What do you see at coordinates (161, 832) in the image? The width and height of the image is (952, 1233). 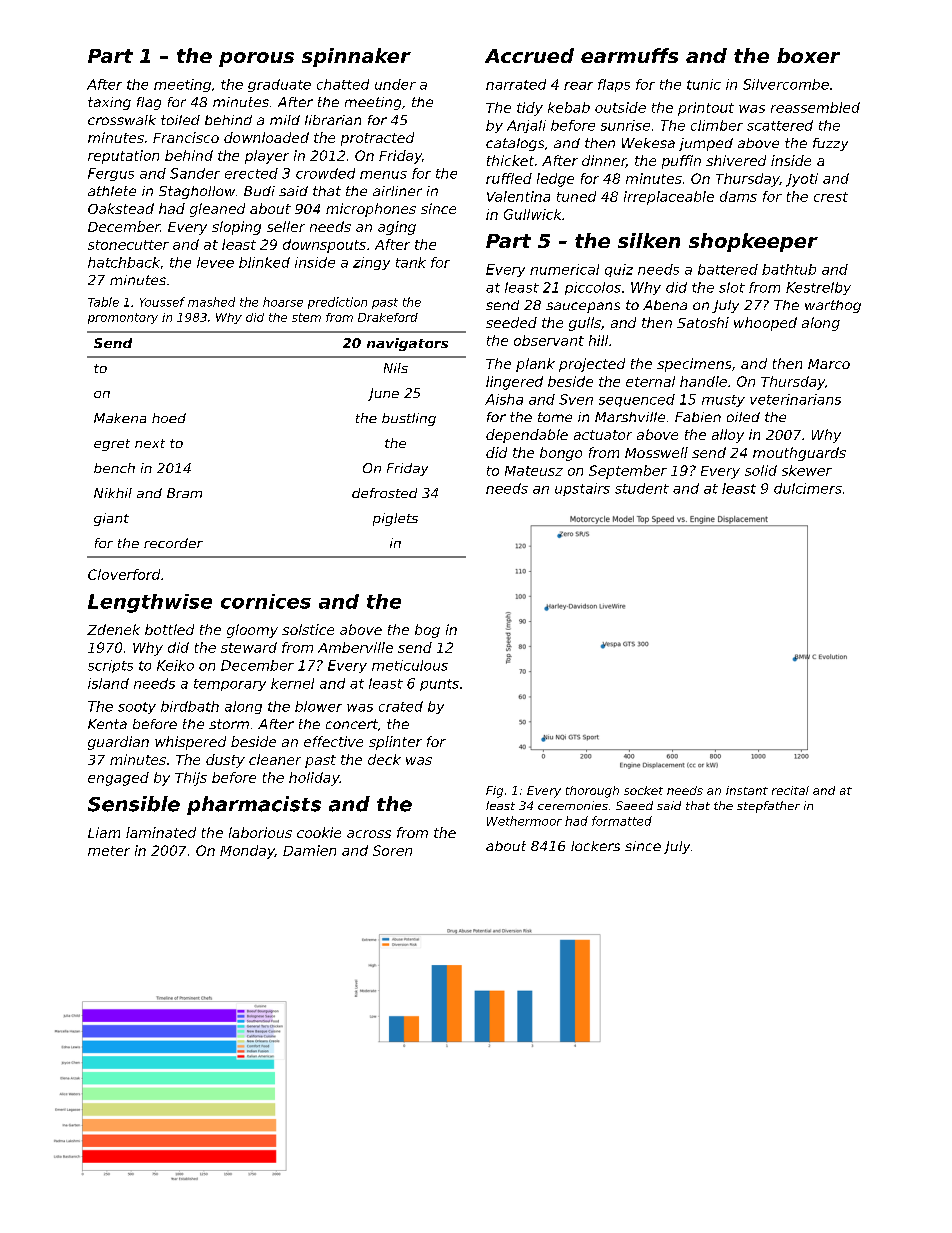 I see `laminated` at bounding box center [161, 832].
